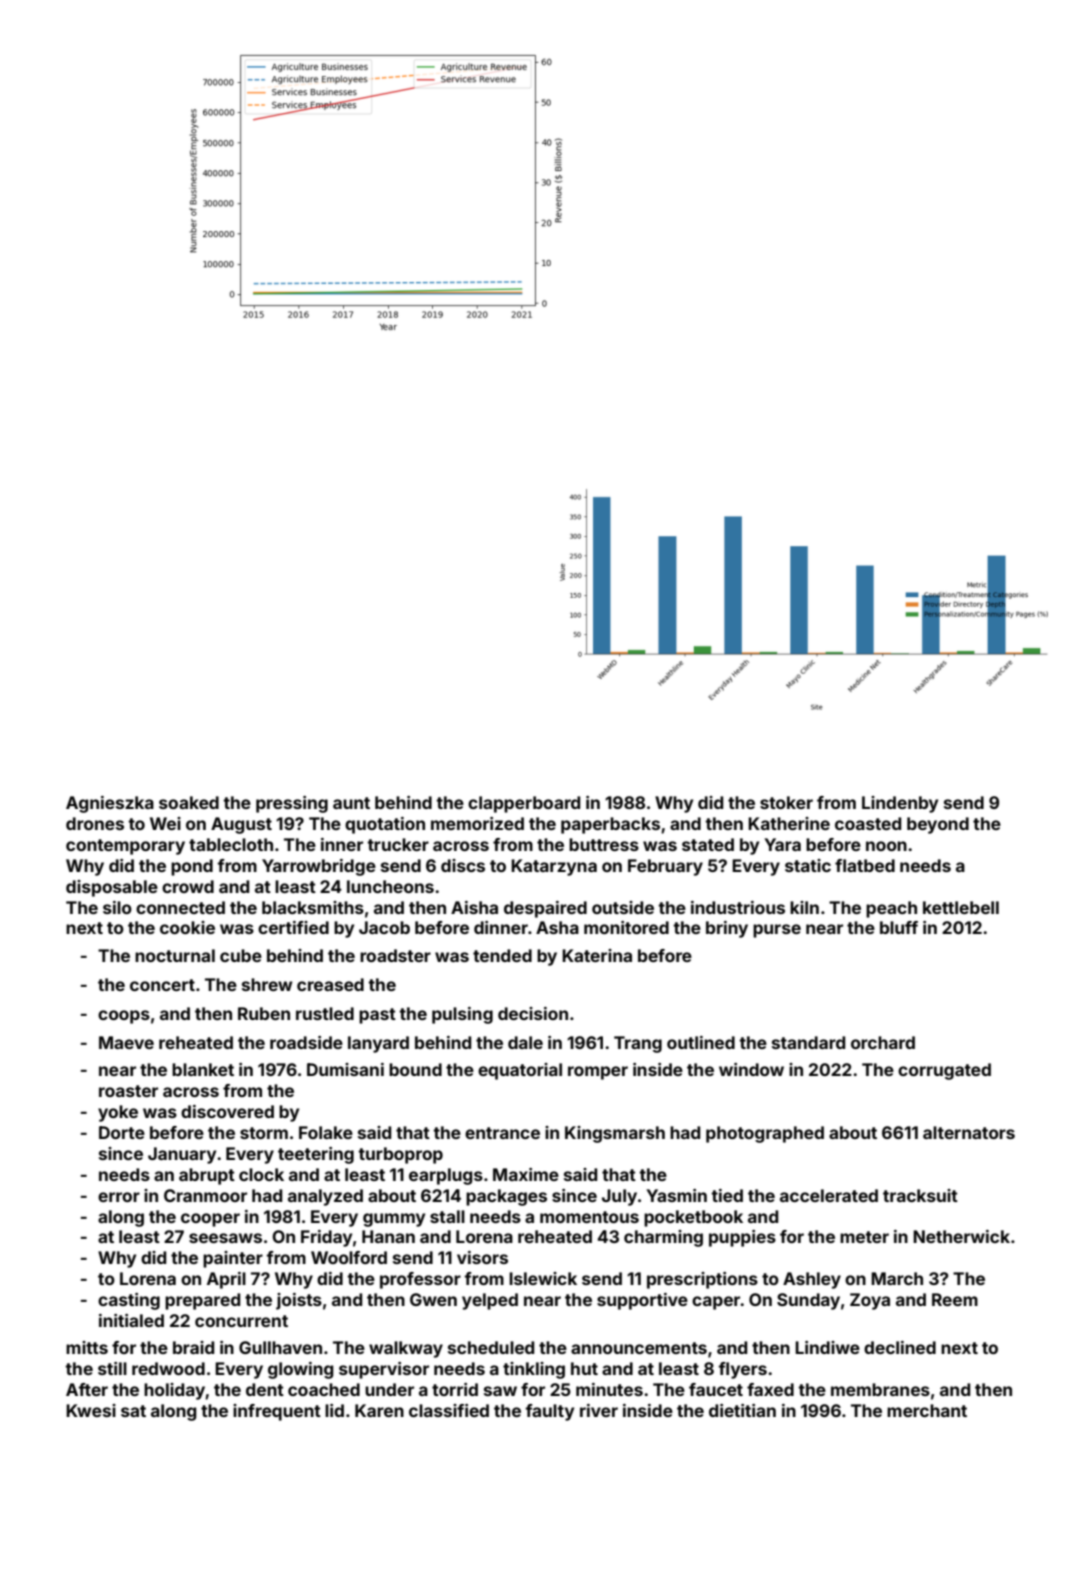  What do you see at coordinates (87, 1347) in the screenshot?
I see `mitts` at bounding box center [87, 1347].
